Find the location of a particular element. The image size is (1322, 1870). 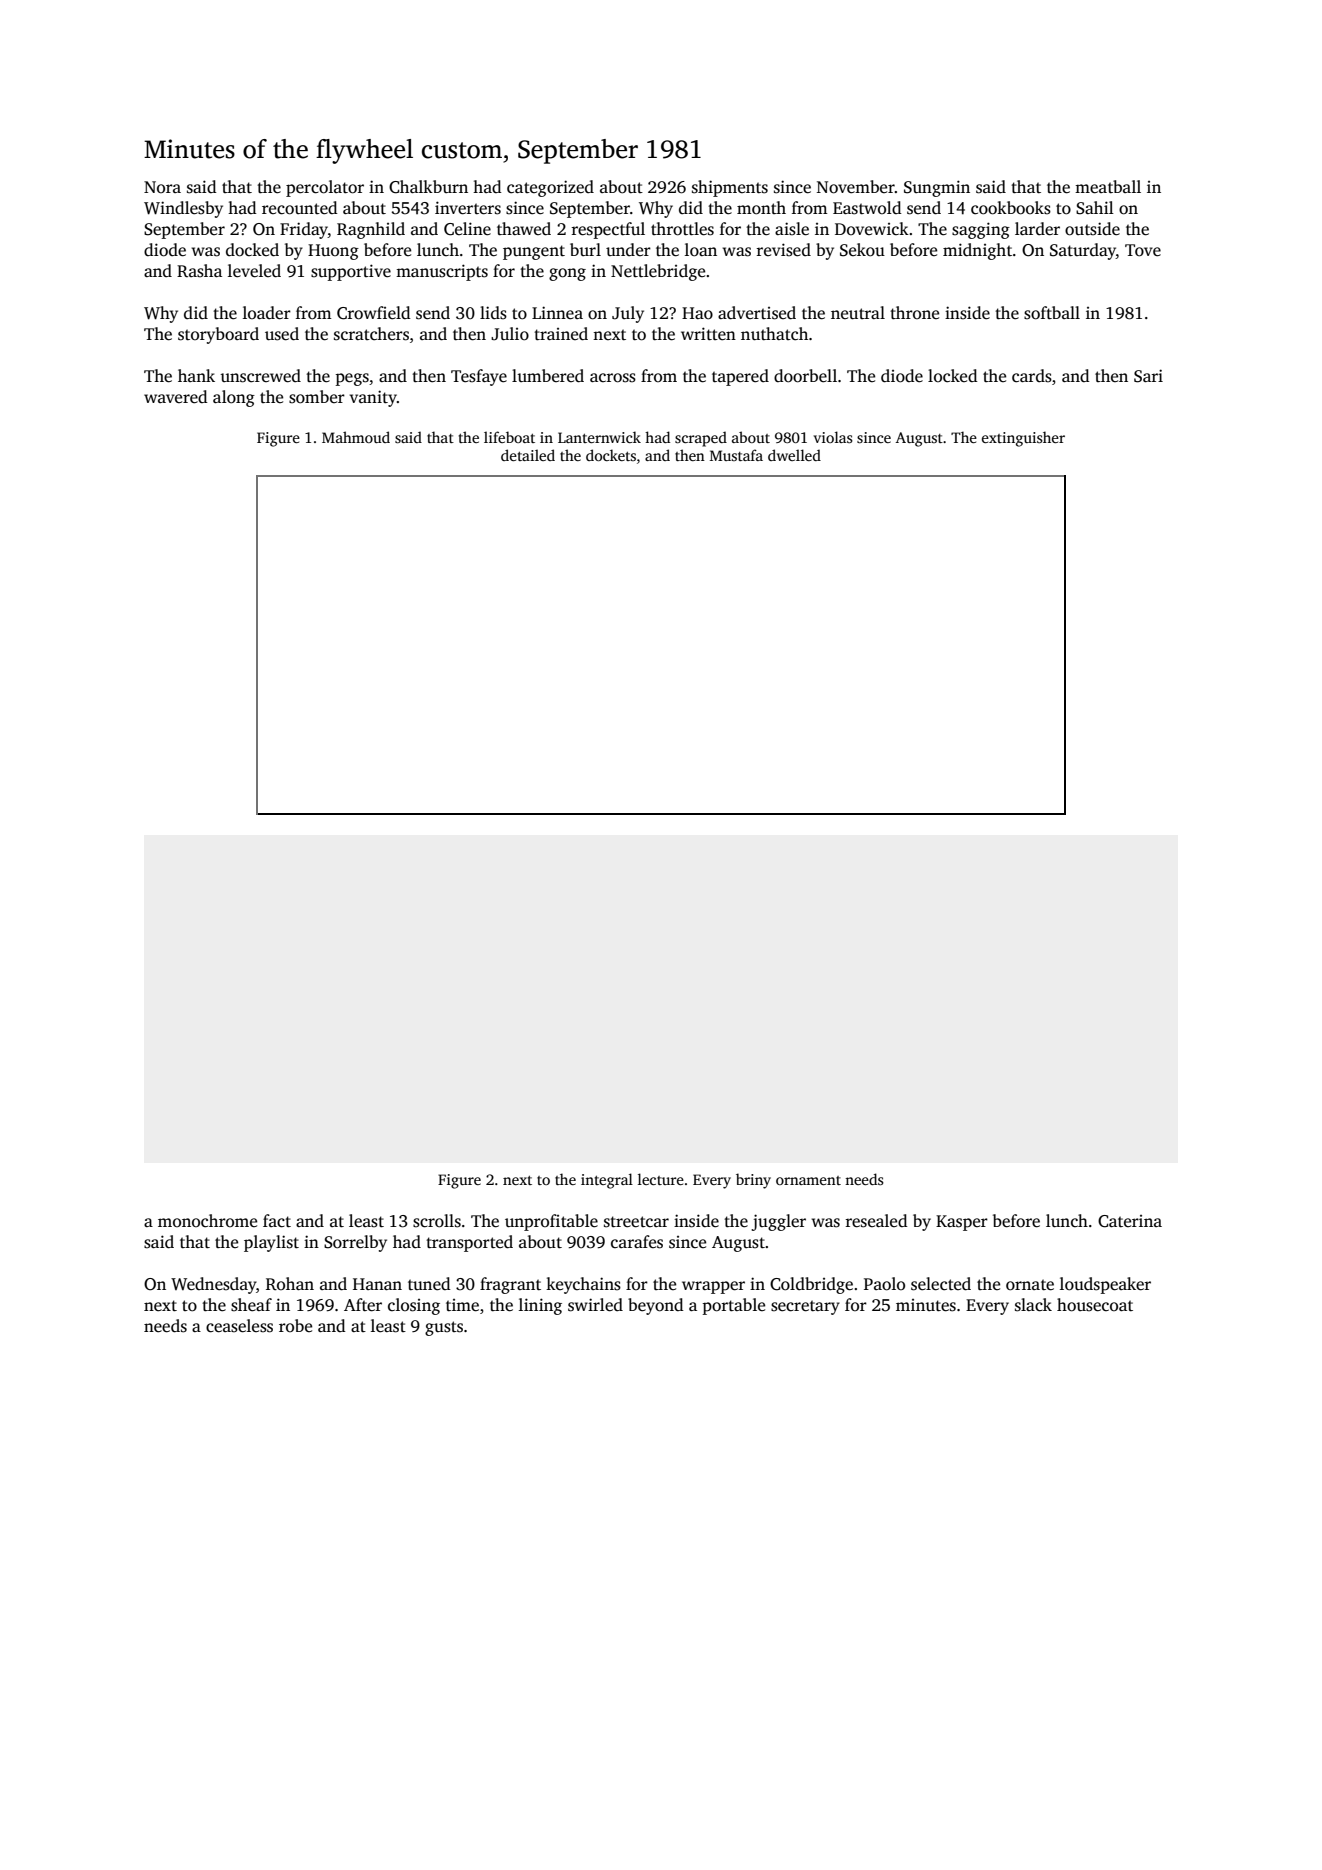

doorbell is located at coordinates (805, 376).
